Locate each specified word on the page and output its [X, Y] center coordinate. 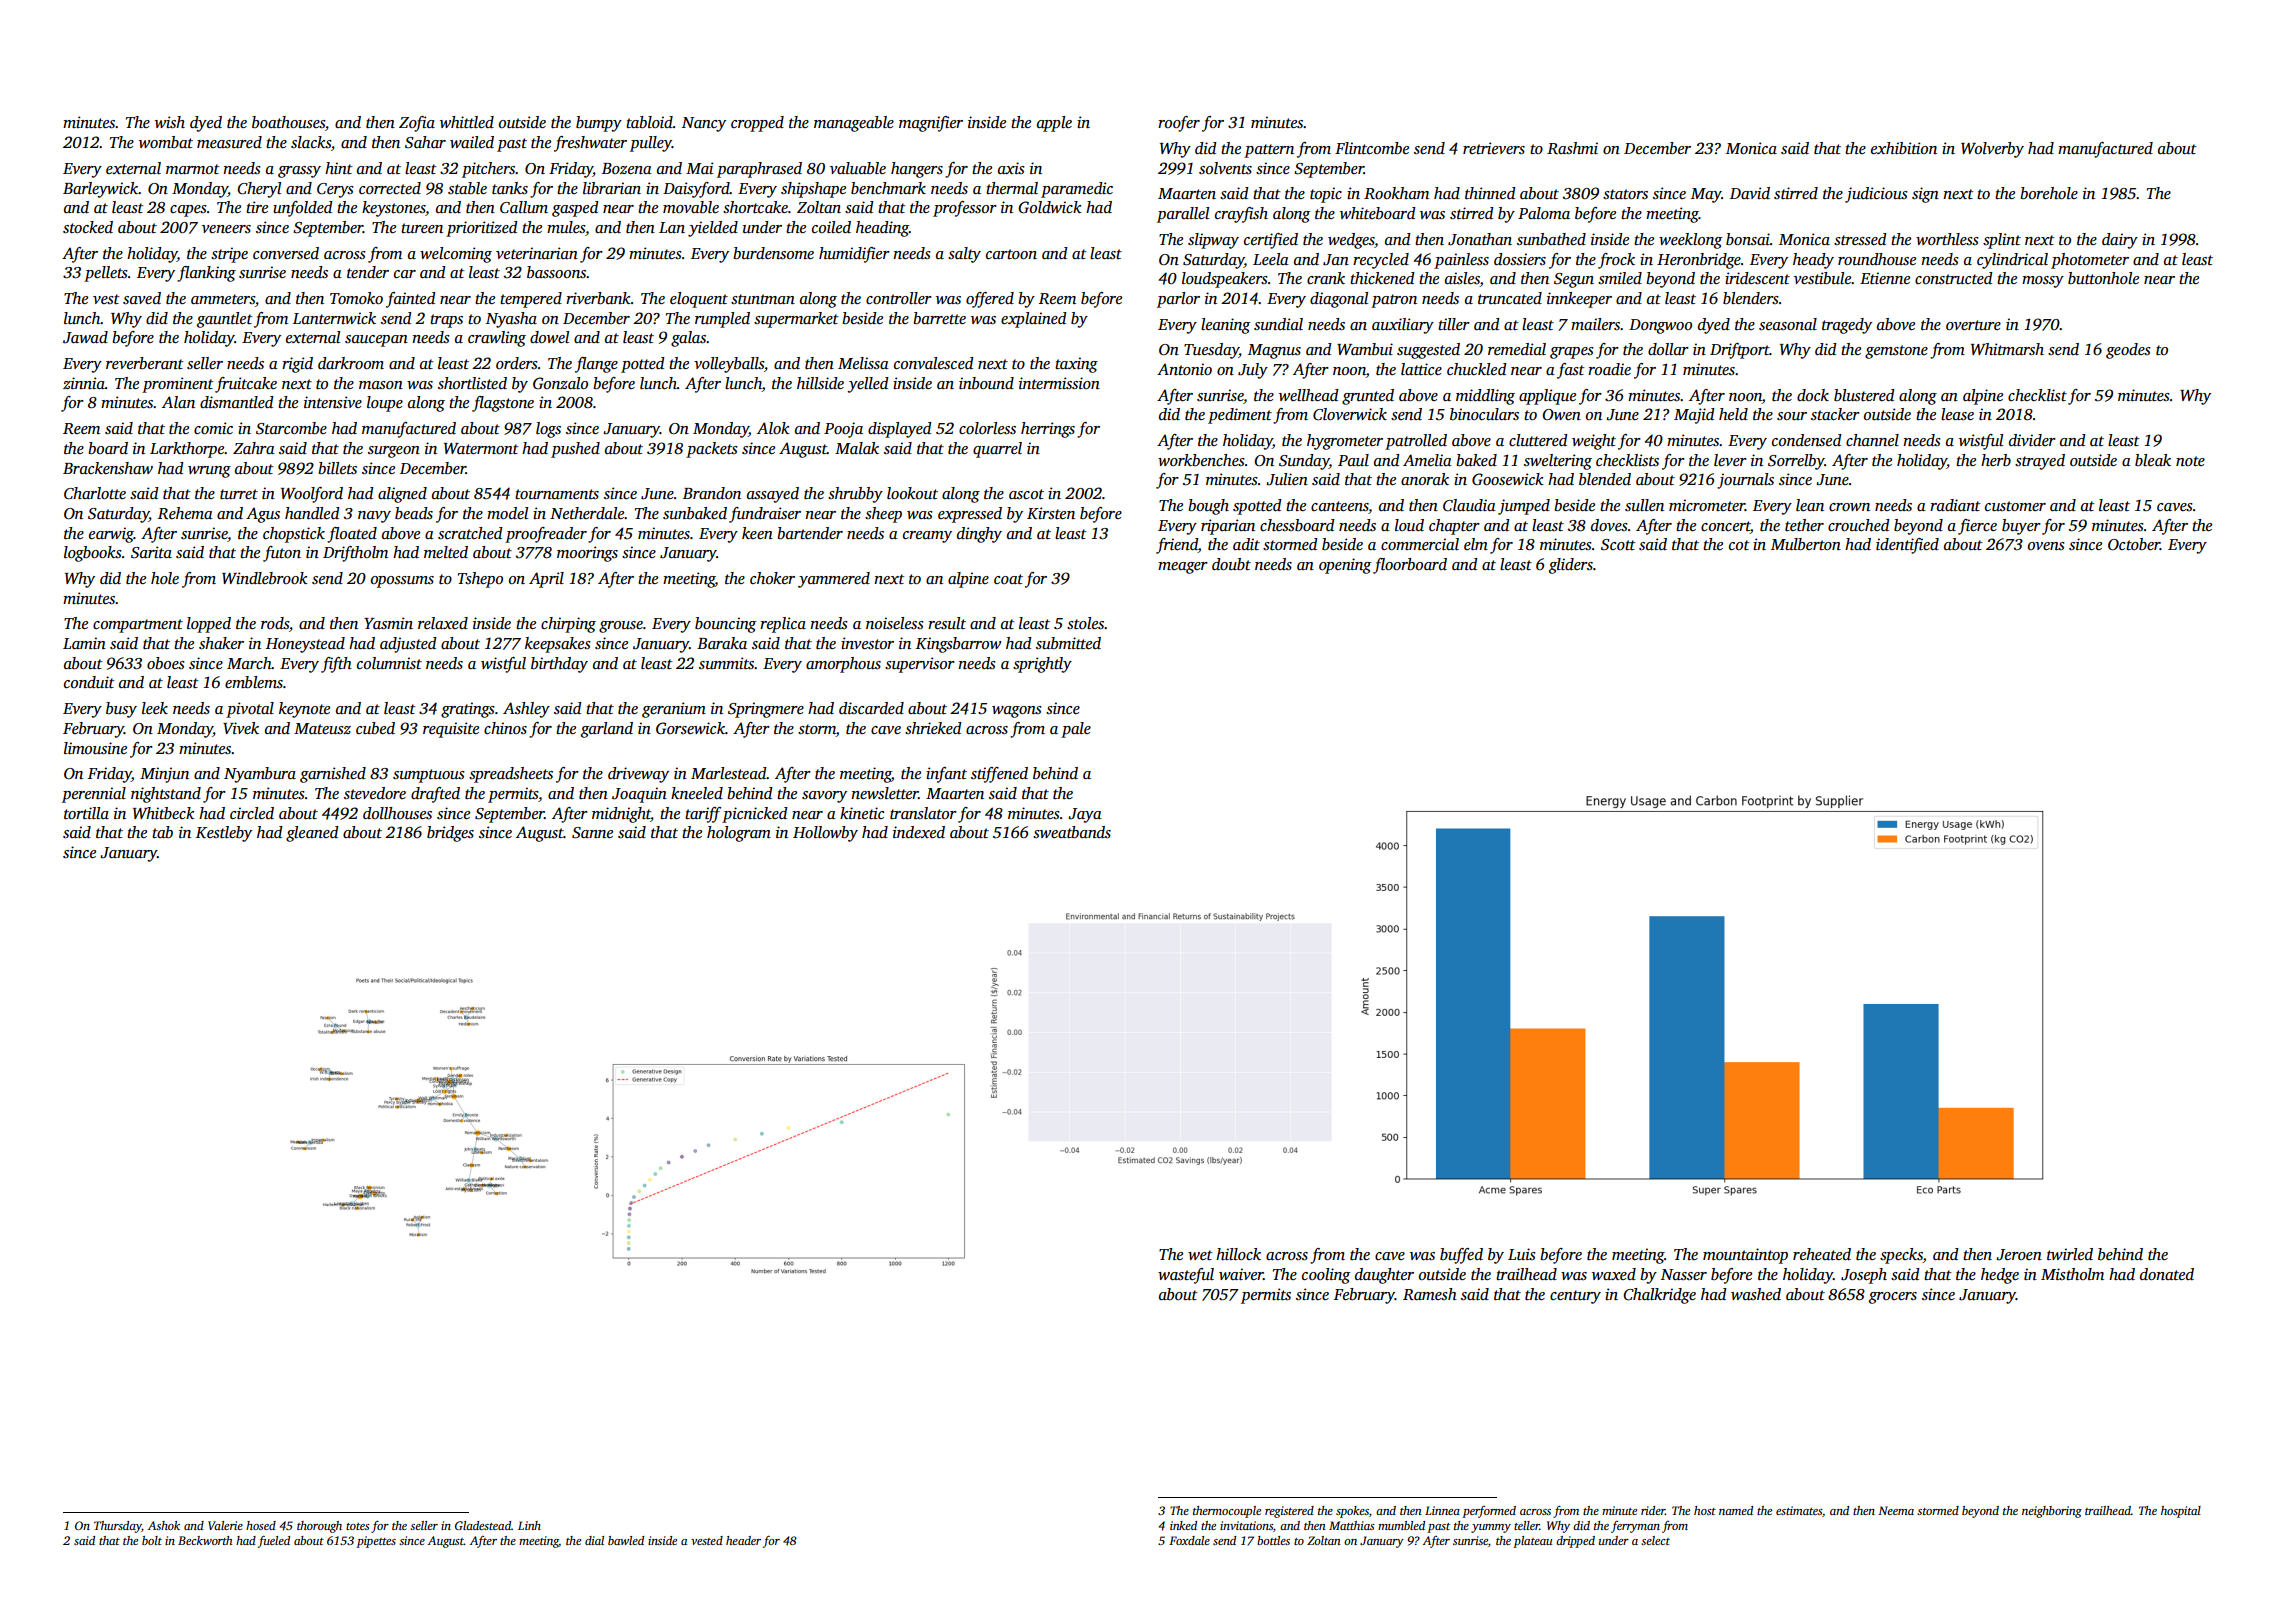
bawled [626, 1540]
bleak [2153, 460]
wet [1200, 1255]
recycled [1381, 261]
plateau [1532, 1542]
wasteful [1186, 1276]
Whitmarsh [2007, 349]
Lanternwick [334, 318]
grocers [1893, 1298]
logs [548, 430]
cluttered [1538, 440]
